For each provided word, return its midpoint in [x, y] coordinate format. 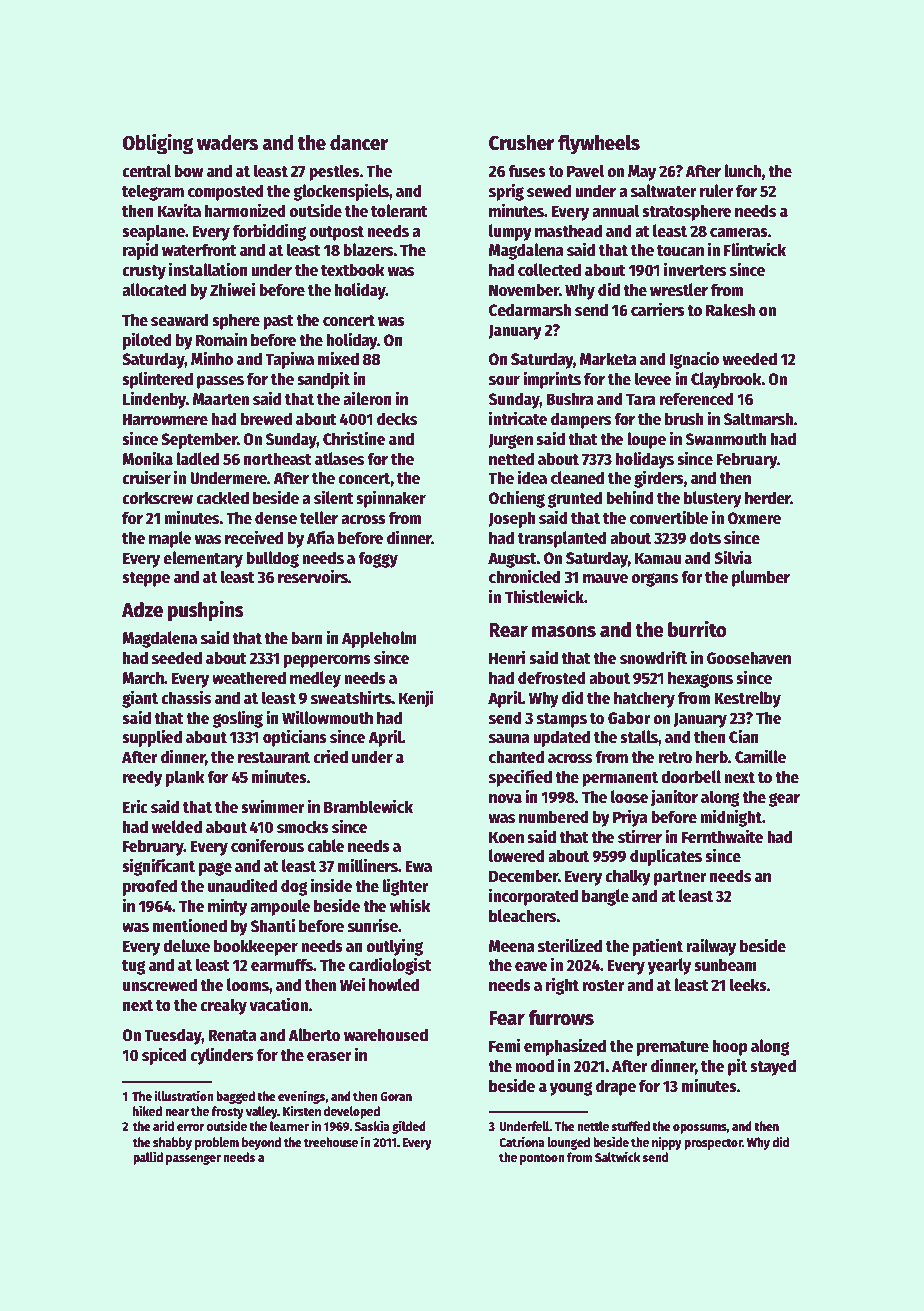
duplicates [666, 857]
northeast [278, 459]
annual [615, 211]
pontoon [542, 1159]
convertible [669, 517]
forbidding [269, 232]
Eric [135, 806]
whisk [410, 905]
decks [397, 419]
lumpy [510, 232]
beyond [261, 1143]
